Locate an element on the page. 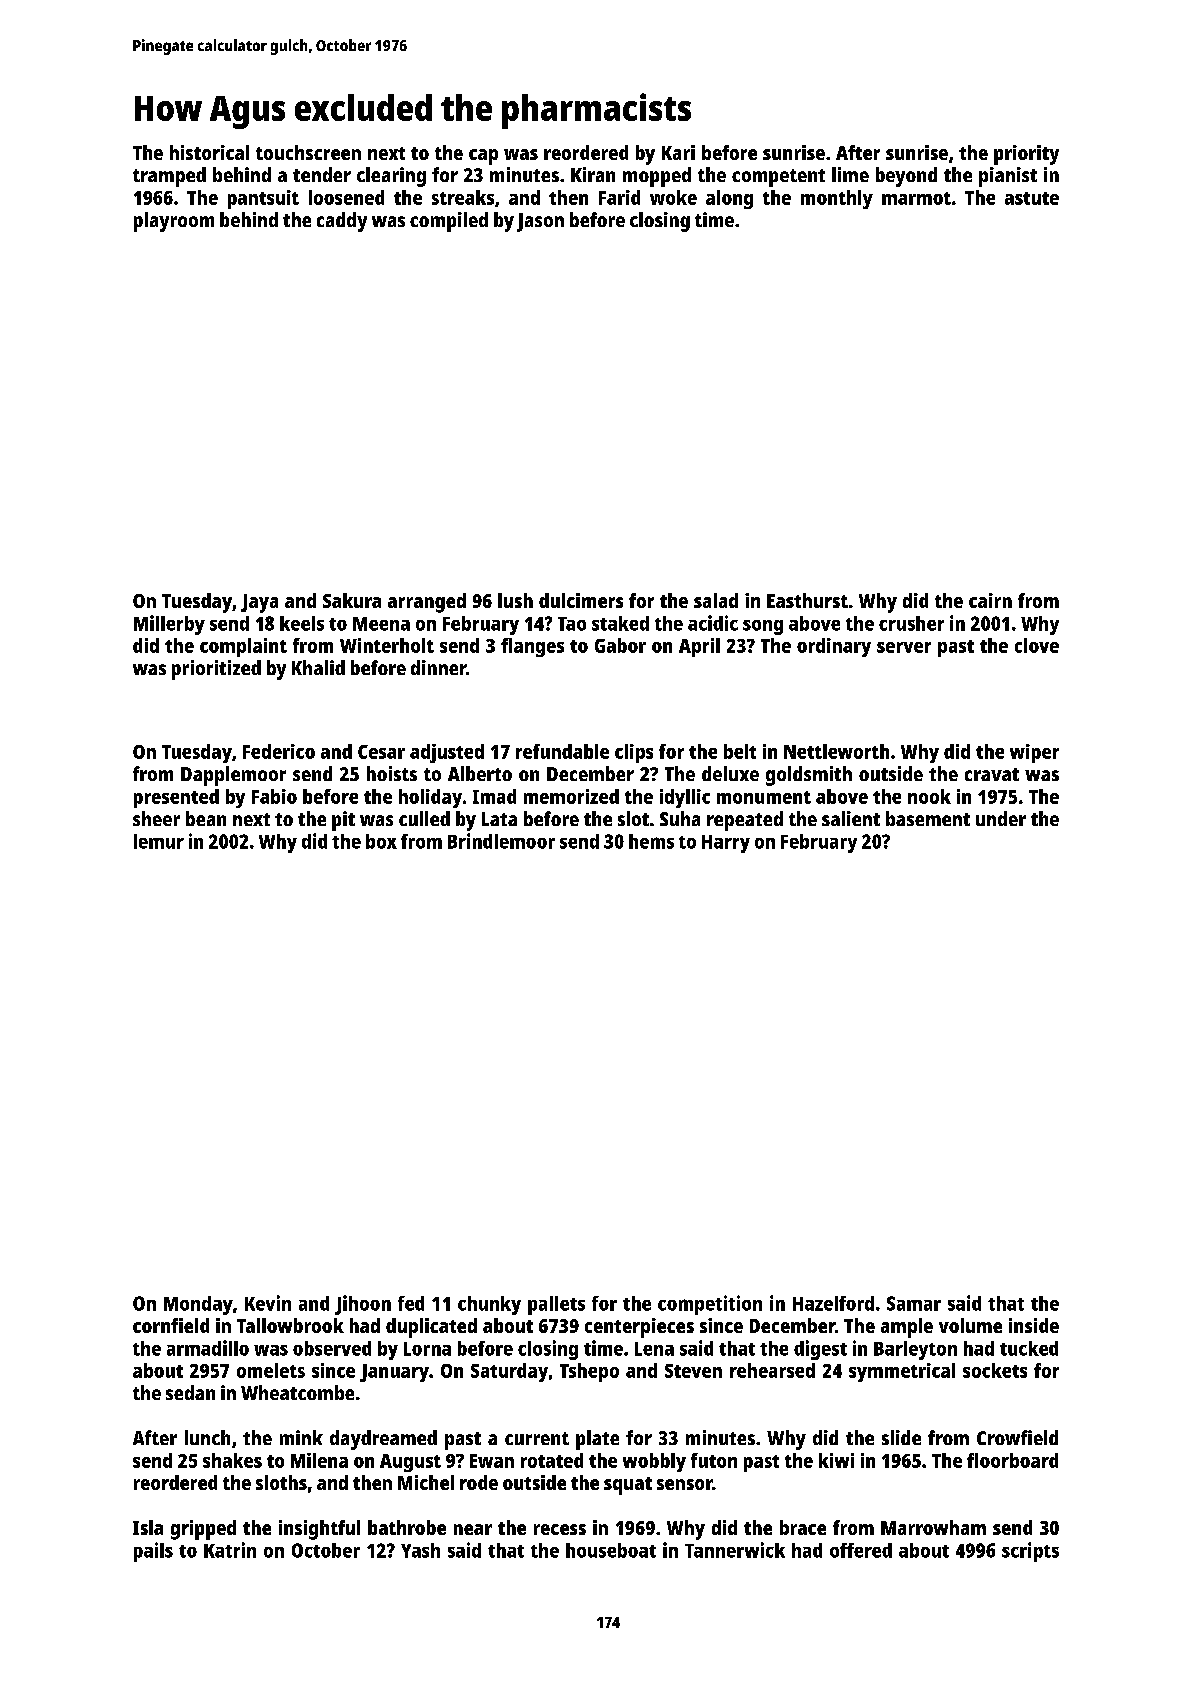 The height and width of the document is (1686, 1192). inside is located at coordinates (1034, 1325).
